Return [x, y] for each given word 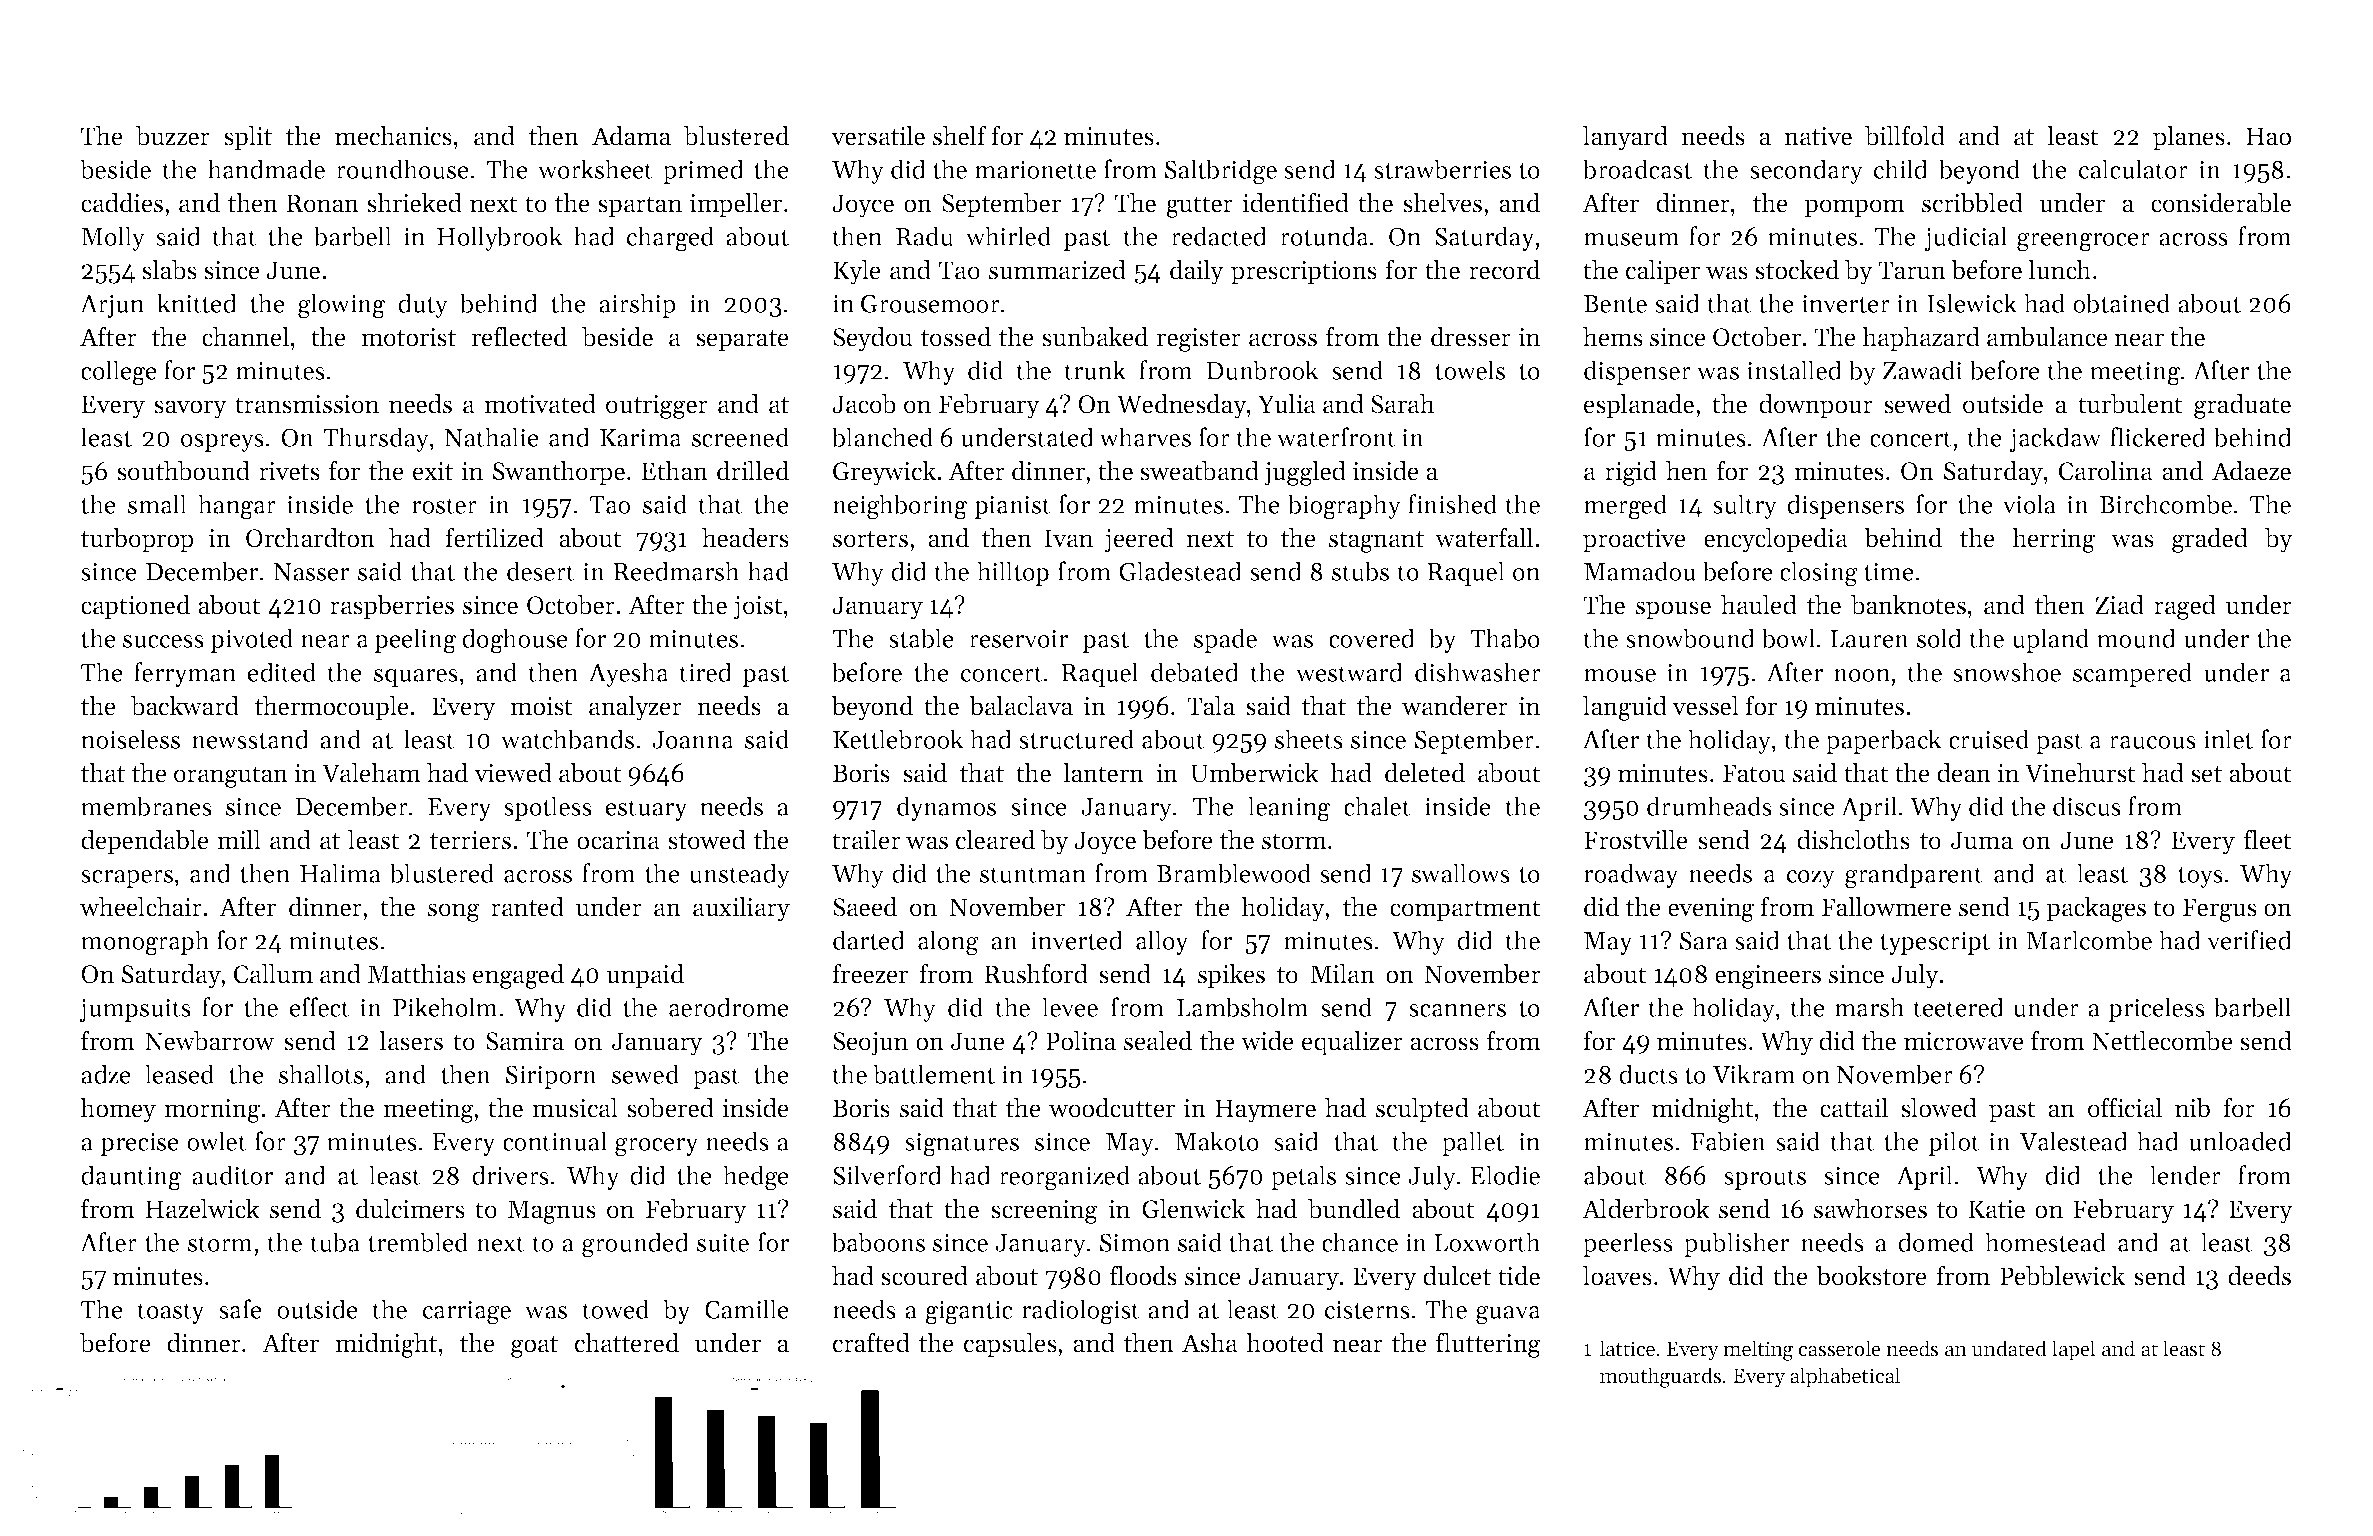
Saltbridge [1221, 172]
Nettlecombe [2162, 1041]
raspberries [392, 607]
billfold [1905, 135]
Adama [631, 136]
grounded [635, 1245]
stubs [1360, 571]
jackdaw [2055, 439]
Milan [1342, 974]
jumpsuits [135, 1010]
